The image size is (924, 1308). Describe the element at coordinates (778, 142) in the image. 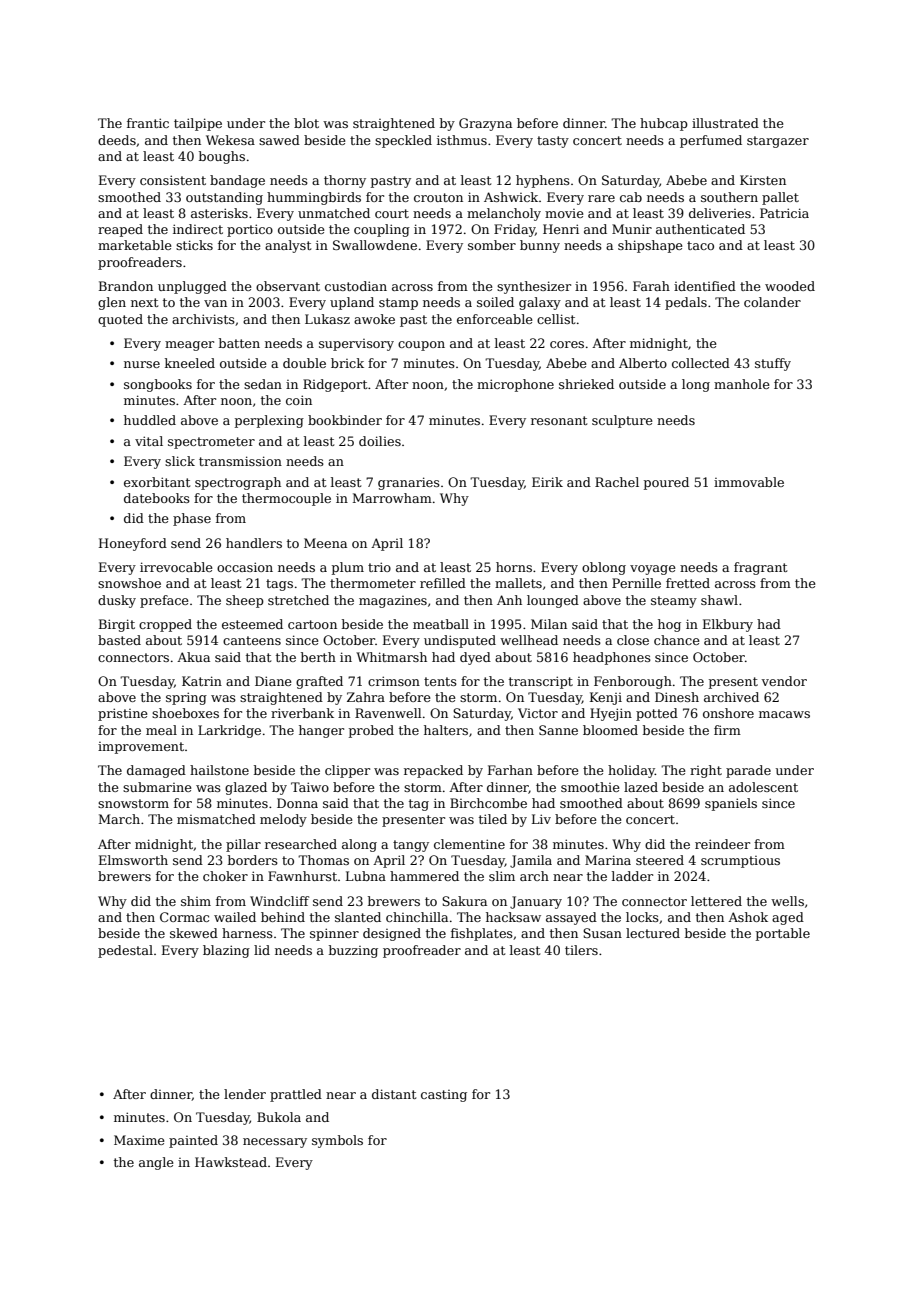

I see `stargazer` at that location.
